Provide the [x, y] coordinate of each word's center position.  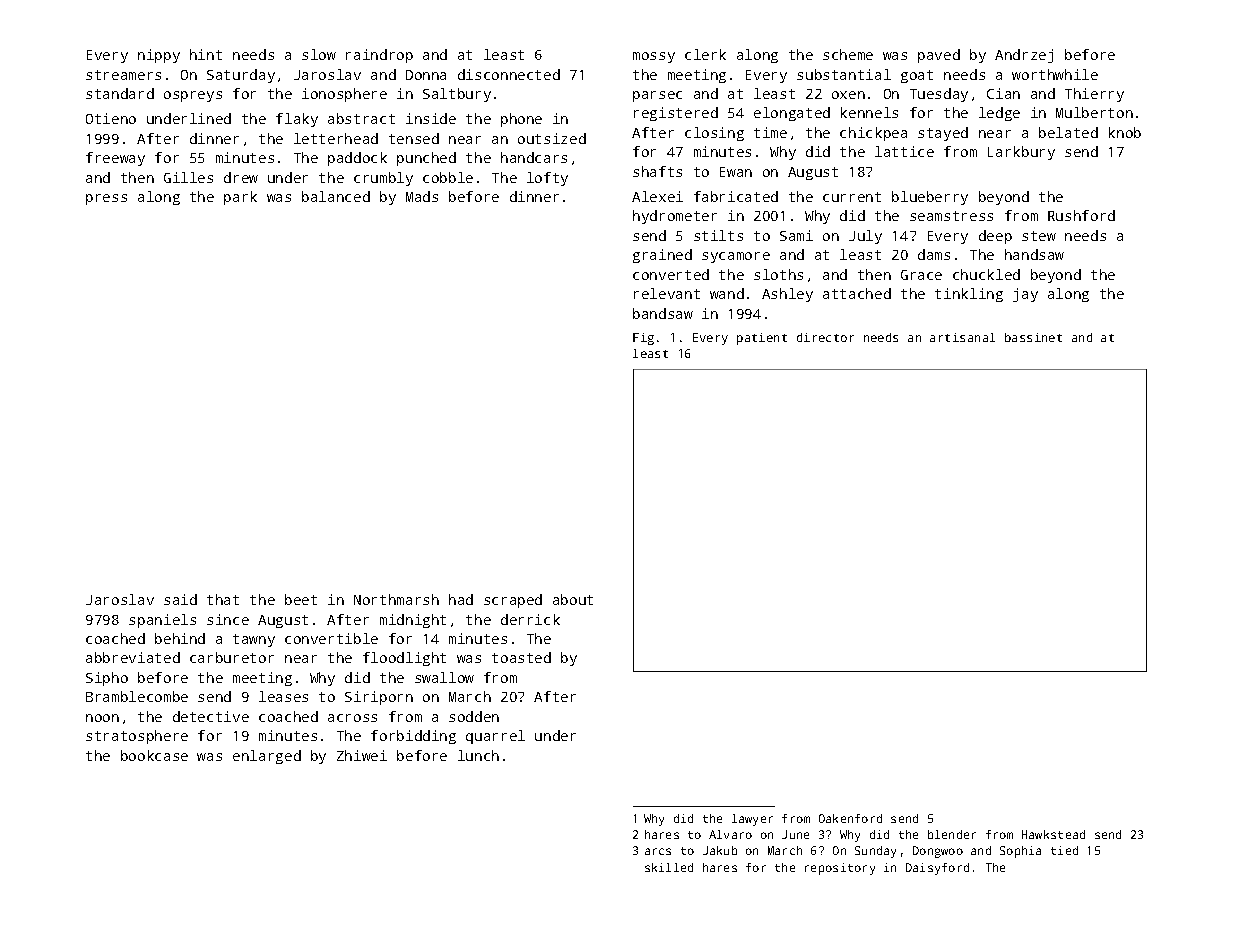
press [106, 199]
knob [1125, 132]
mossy [654, 57]
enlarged [267, 757]
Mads [422, 196]
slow [319, 54]
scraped [513, 601]
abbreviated [133, 657]
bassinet [1033, 337]
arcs [658, 851]
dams [934, 254]
